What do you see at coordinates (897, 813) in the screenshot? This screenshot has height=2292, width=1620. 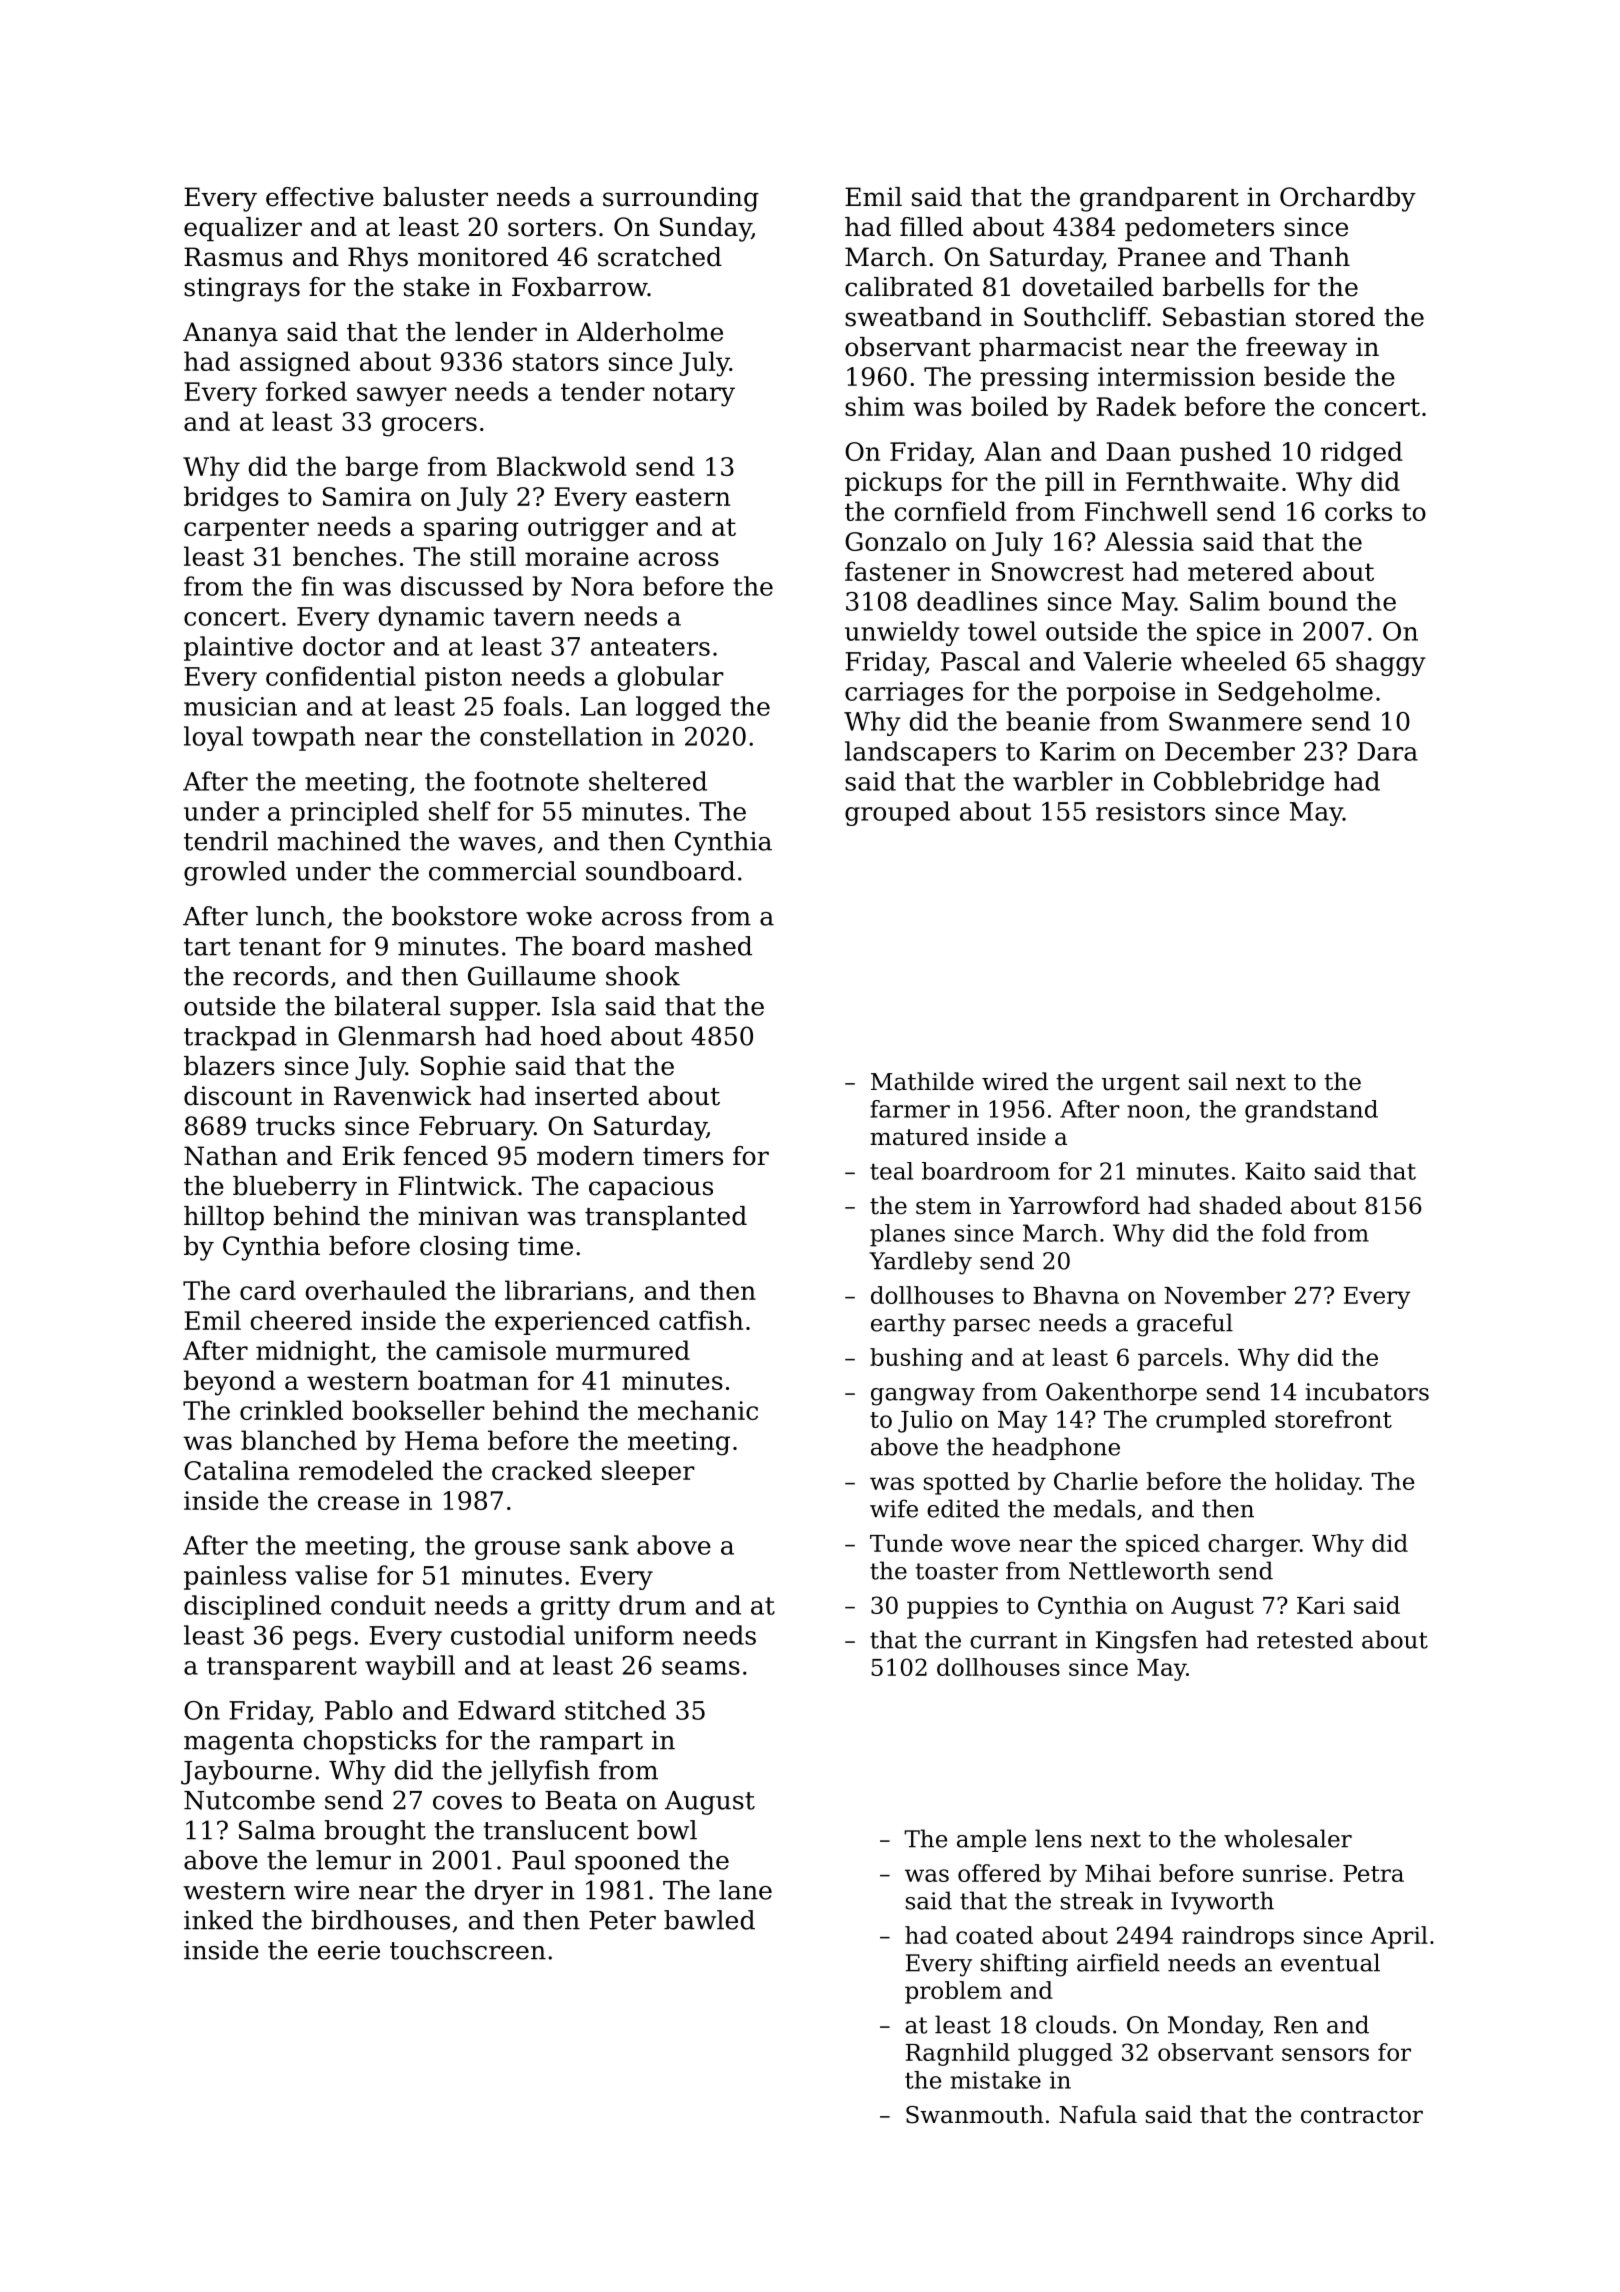 I see `grouped` at bounding box center [897, 813].
